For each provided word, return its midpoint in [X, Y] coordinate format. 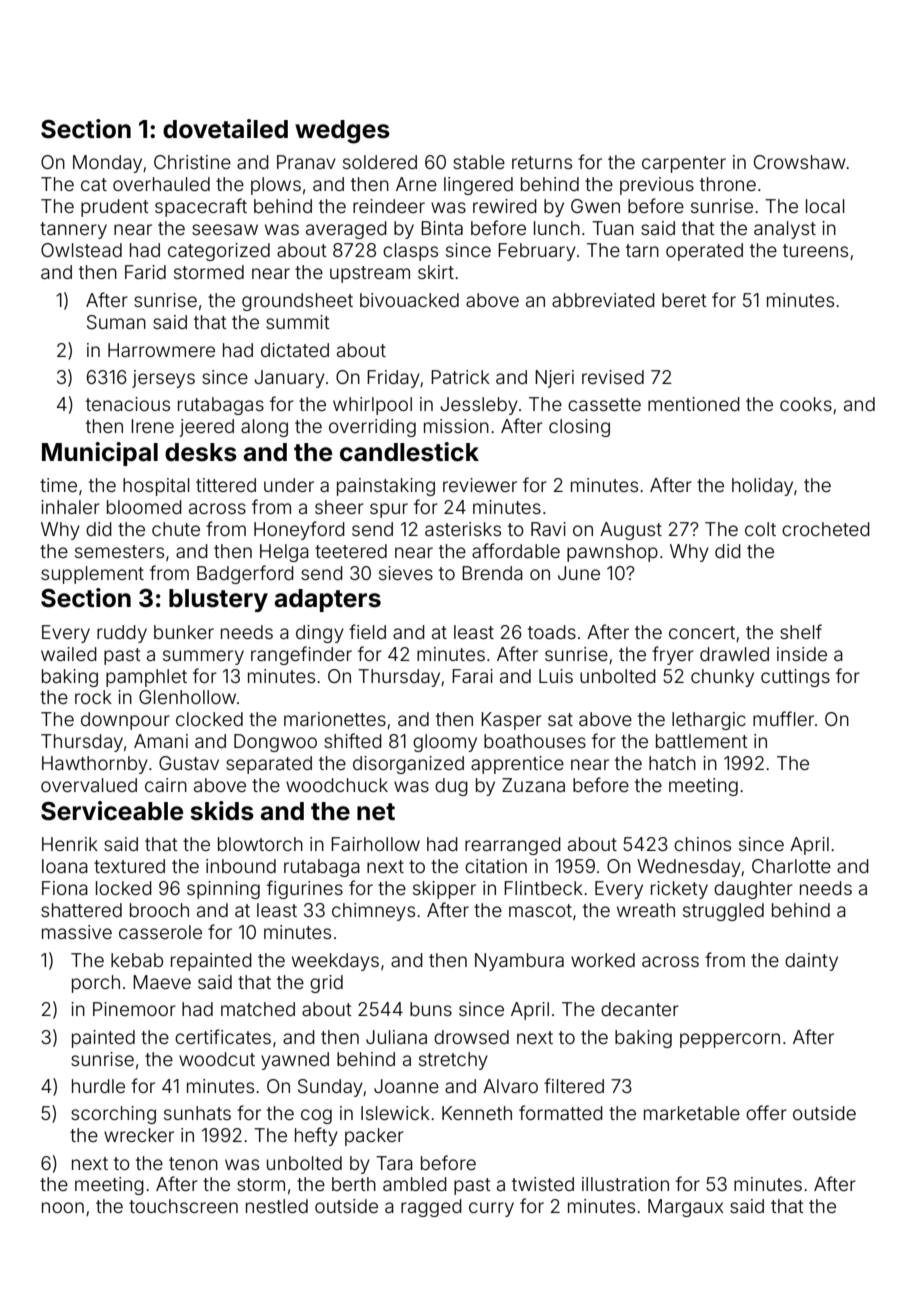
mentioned [694, 404]
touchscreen [183, 1206]
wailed [69, 654]
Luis [556, 676]
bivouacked [409, 300]
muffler [783, 718]
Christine [192, 162]
